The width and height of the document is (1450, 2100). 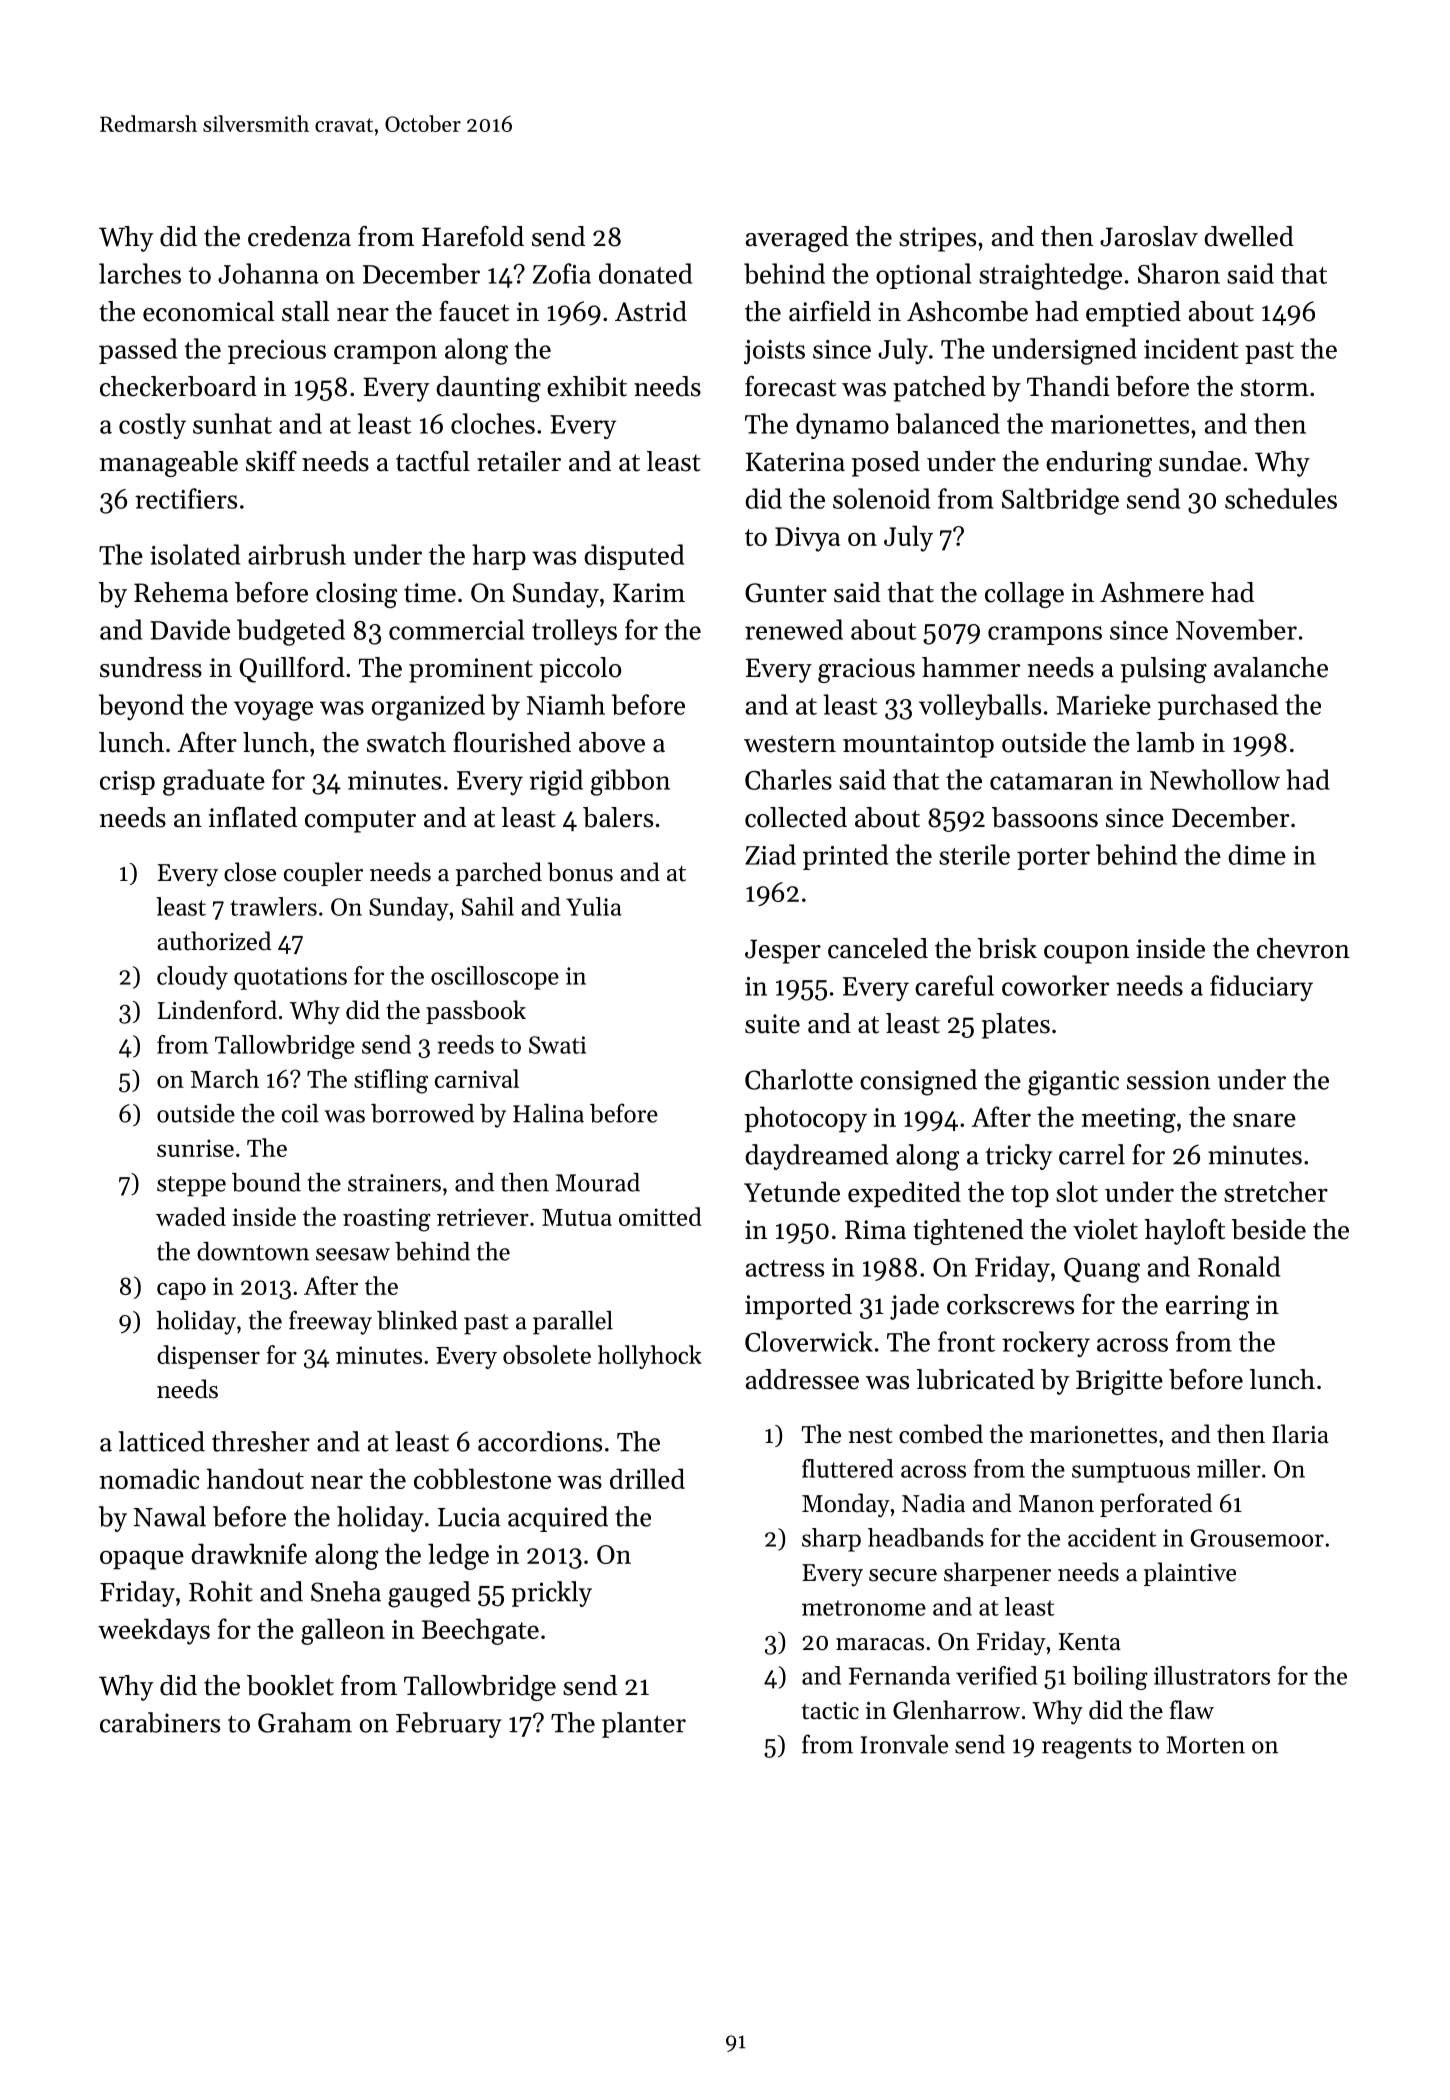 I want to click on Jaroslav, so click(x=1149, y=236).
